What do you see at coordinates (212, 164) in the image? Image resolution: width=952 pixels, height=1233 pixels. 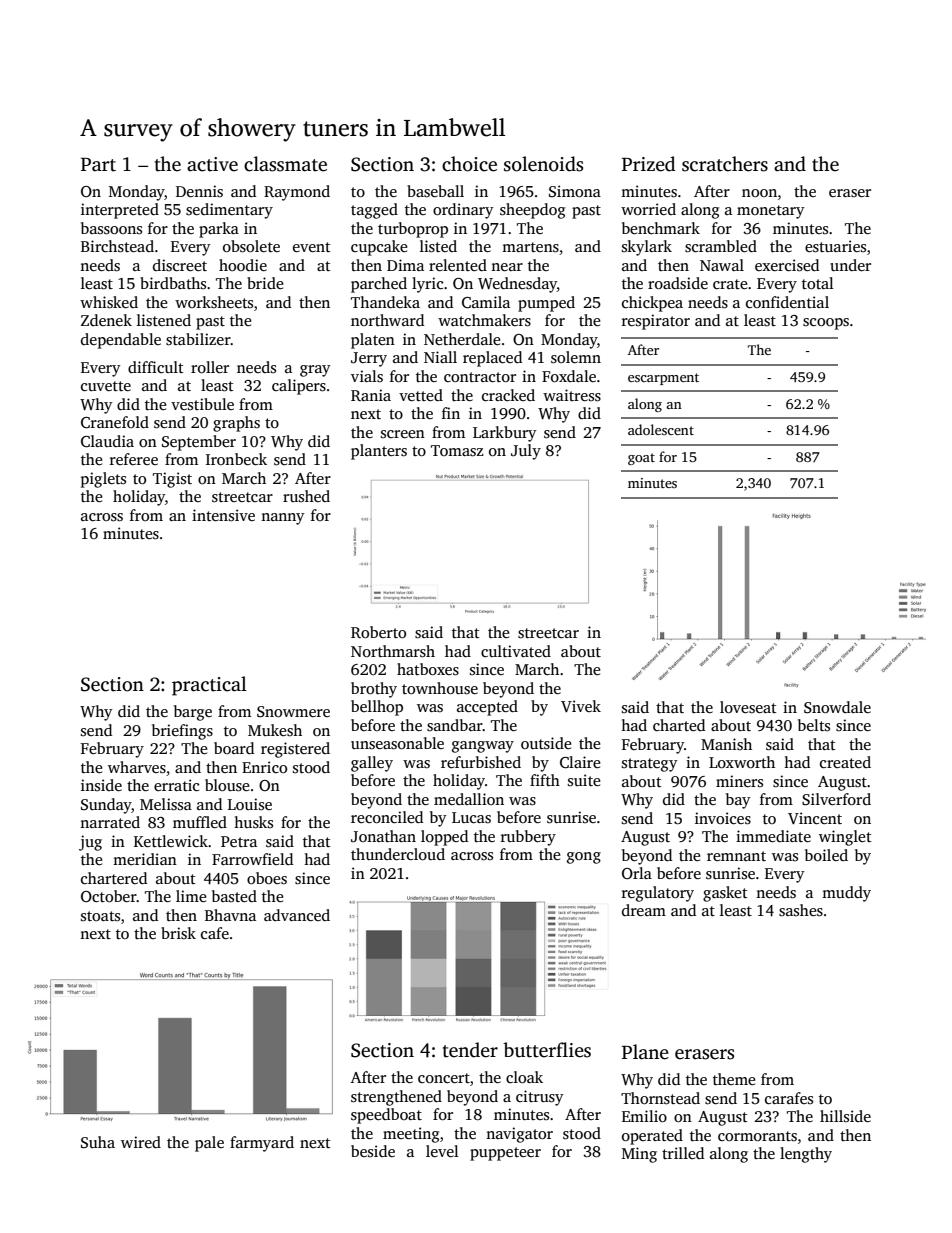 I see `active` at bounding box center [212, 164].
